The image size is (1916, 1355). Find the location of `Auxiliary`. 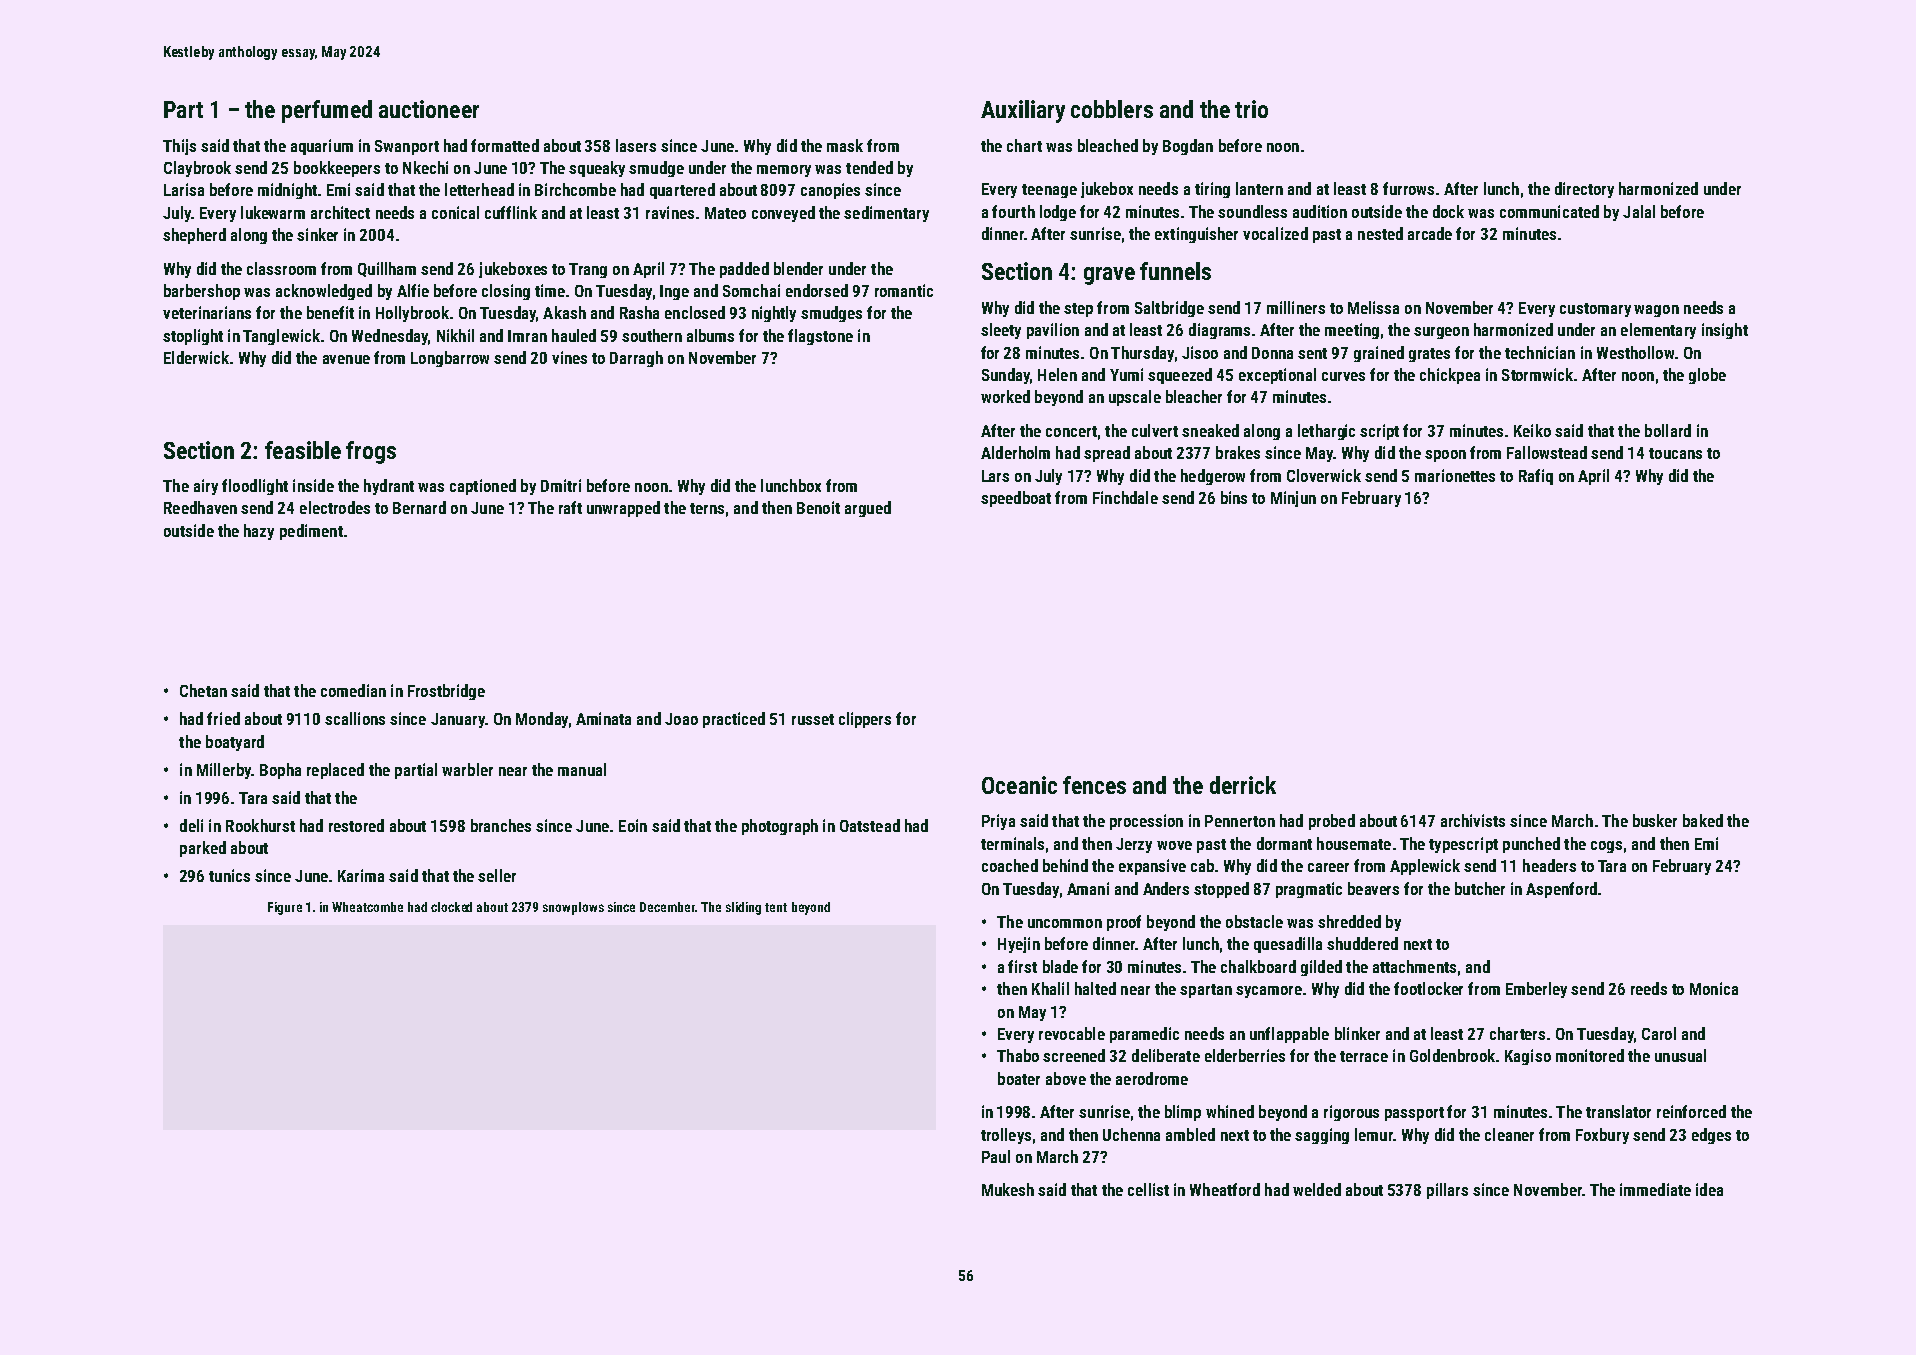

Auxiliary is located at coordinates (1023, 111).
